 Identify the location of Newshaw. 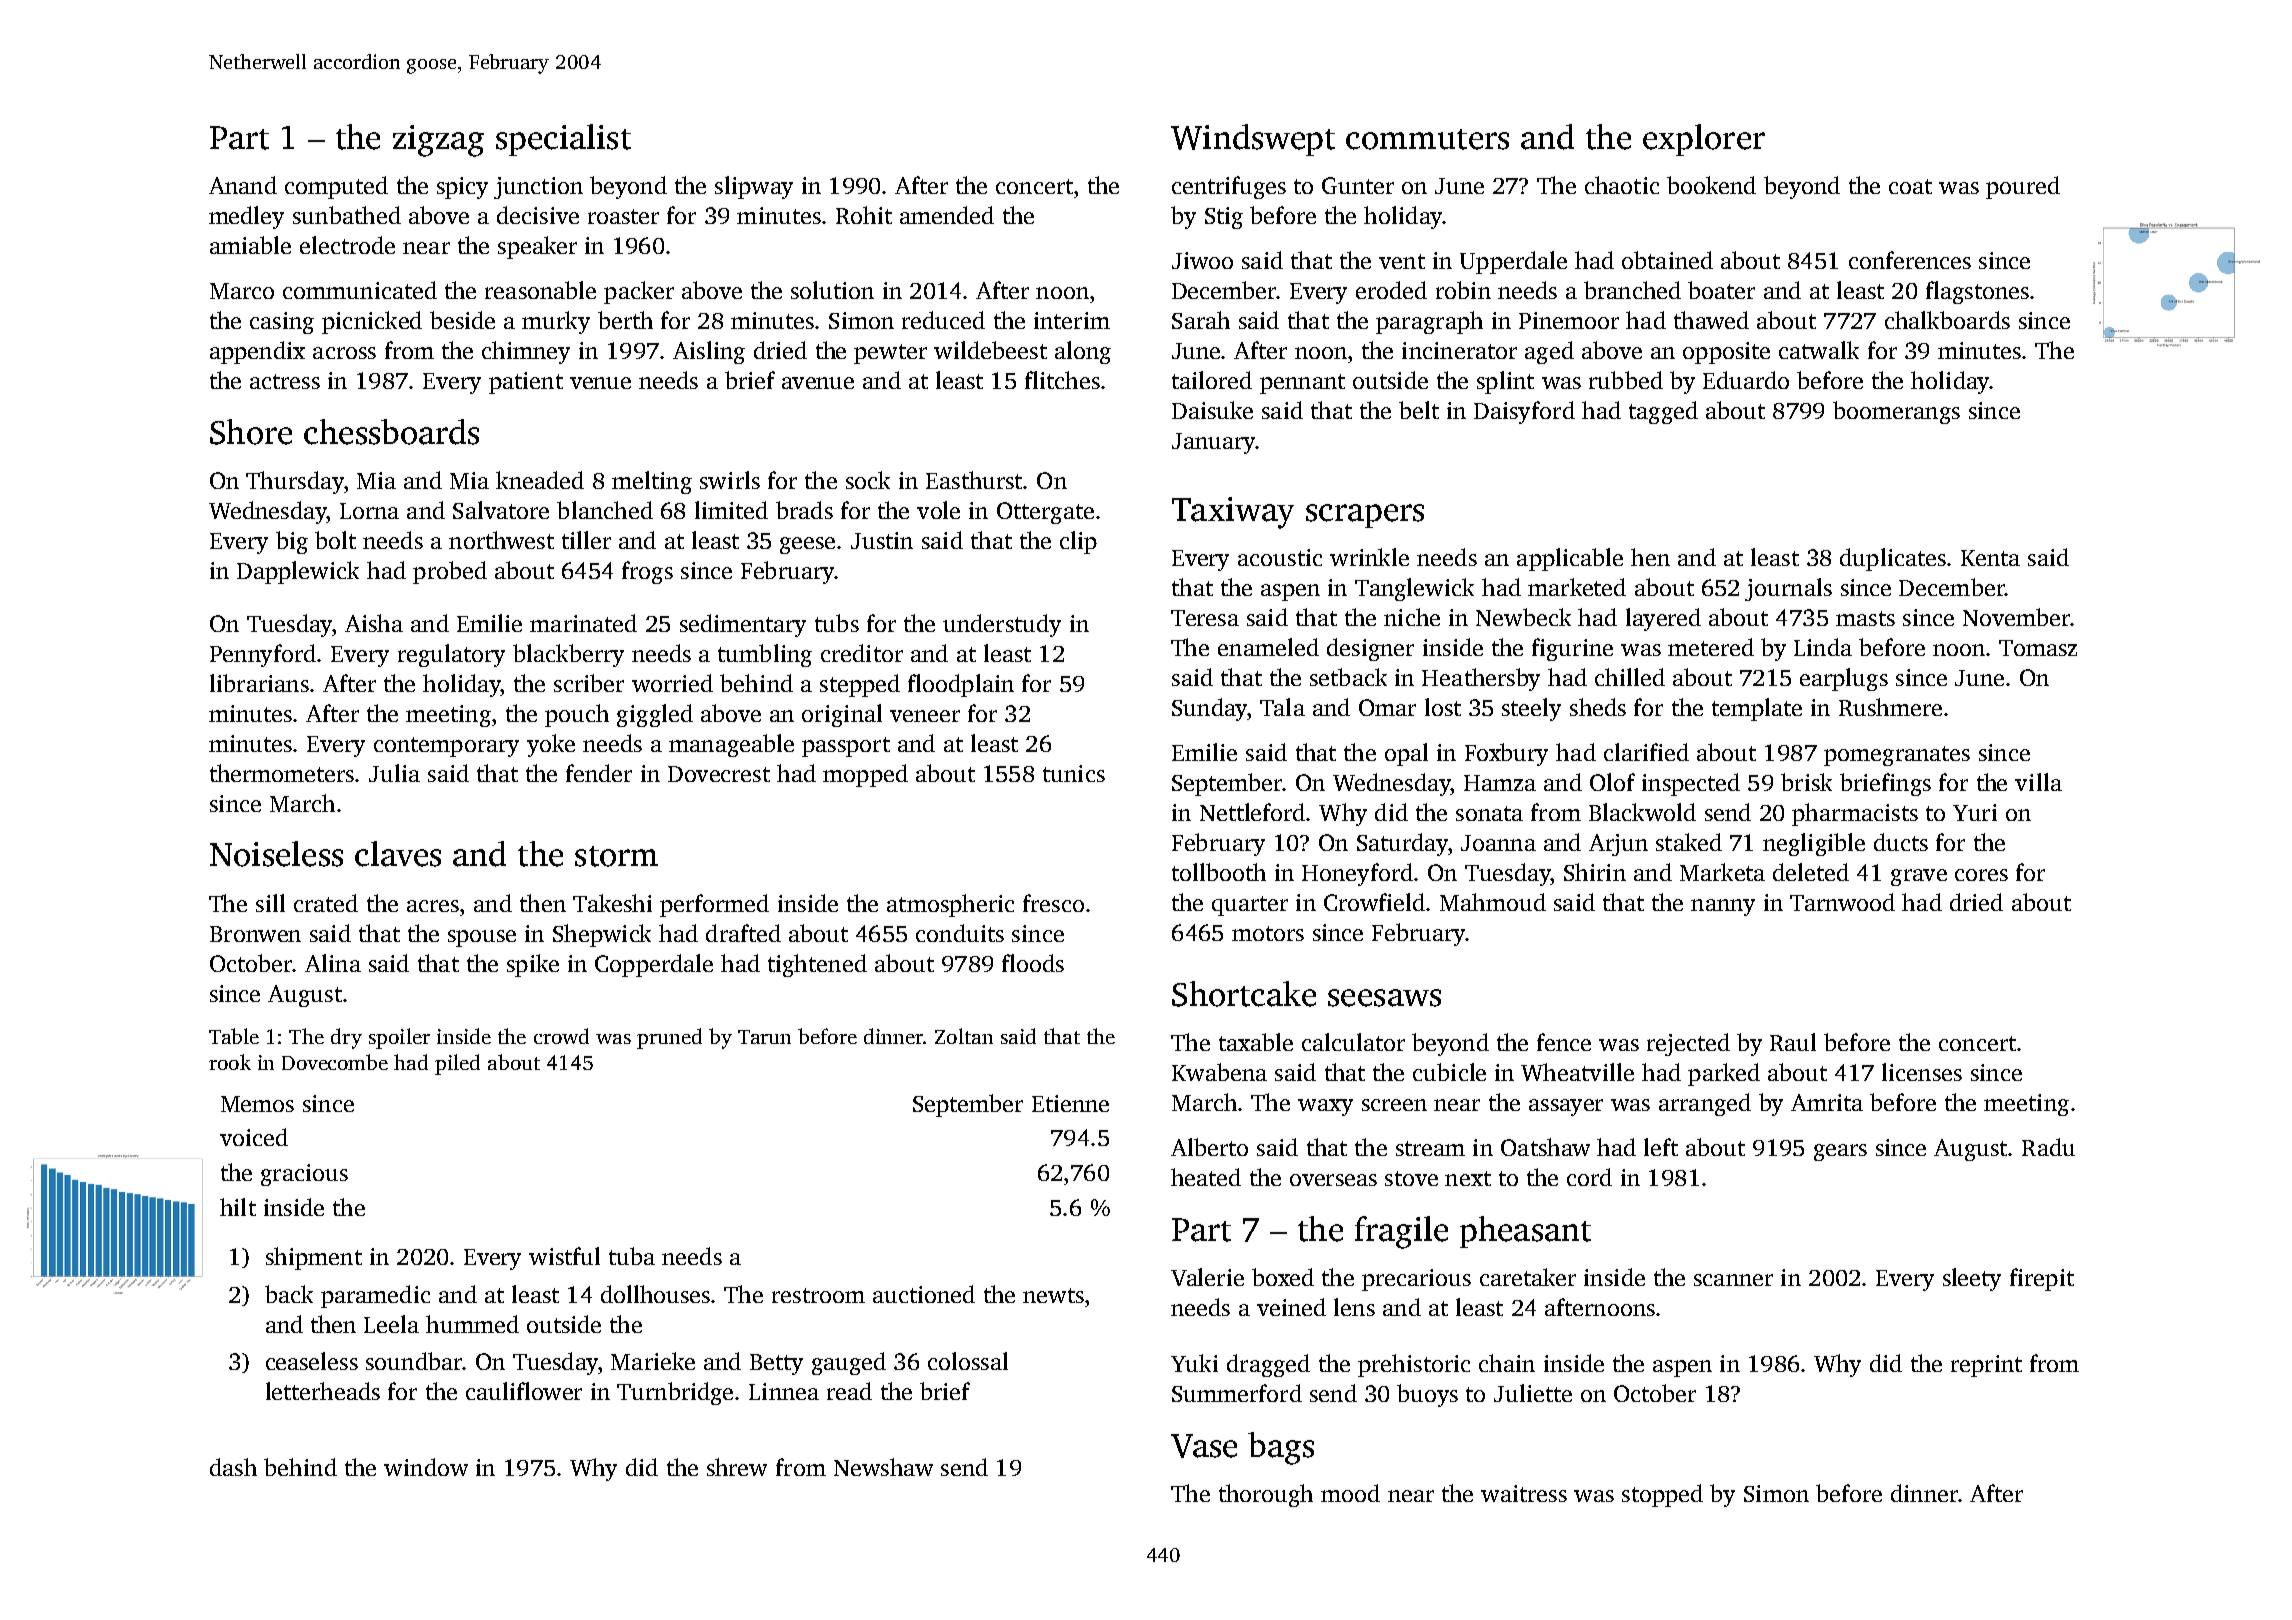
(883, 1467).
